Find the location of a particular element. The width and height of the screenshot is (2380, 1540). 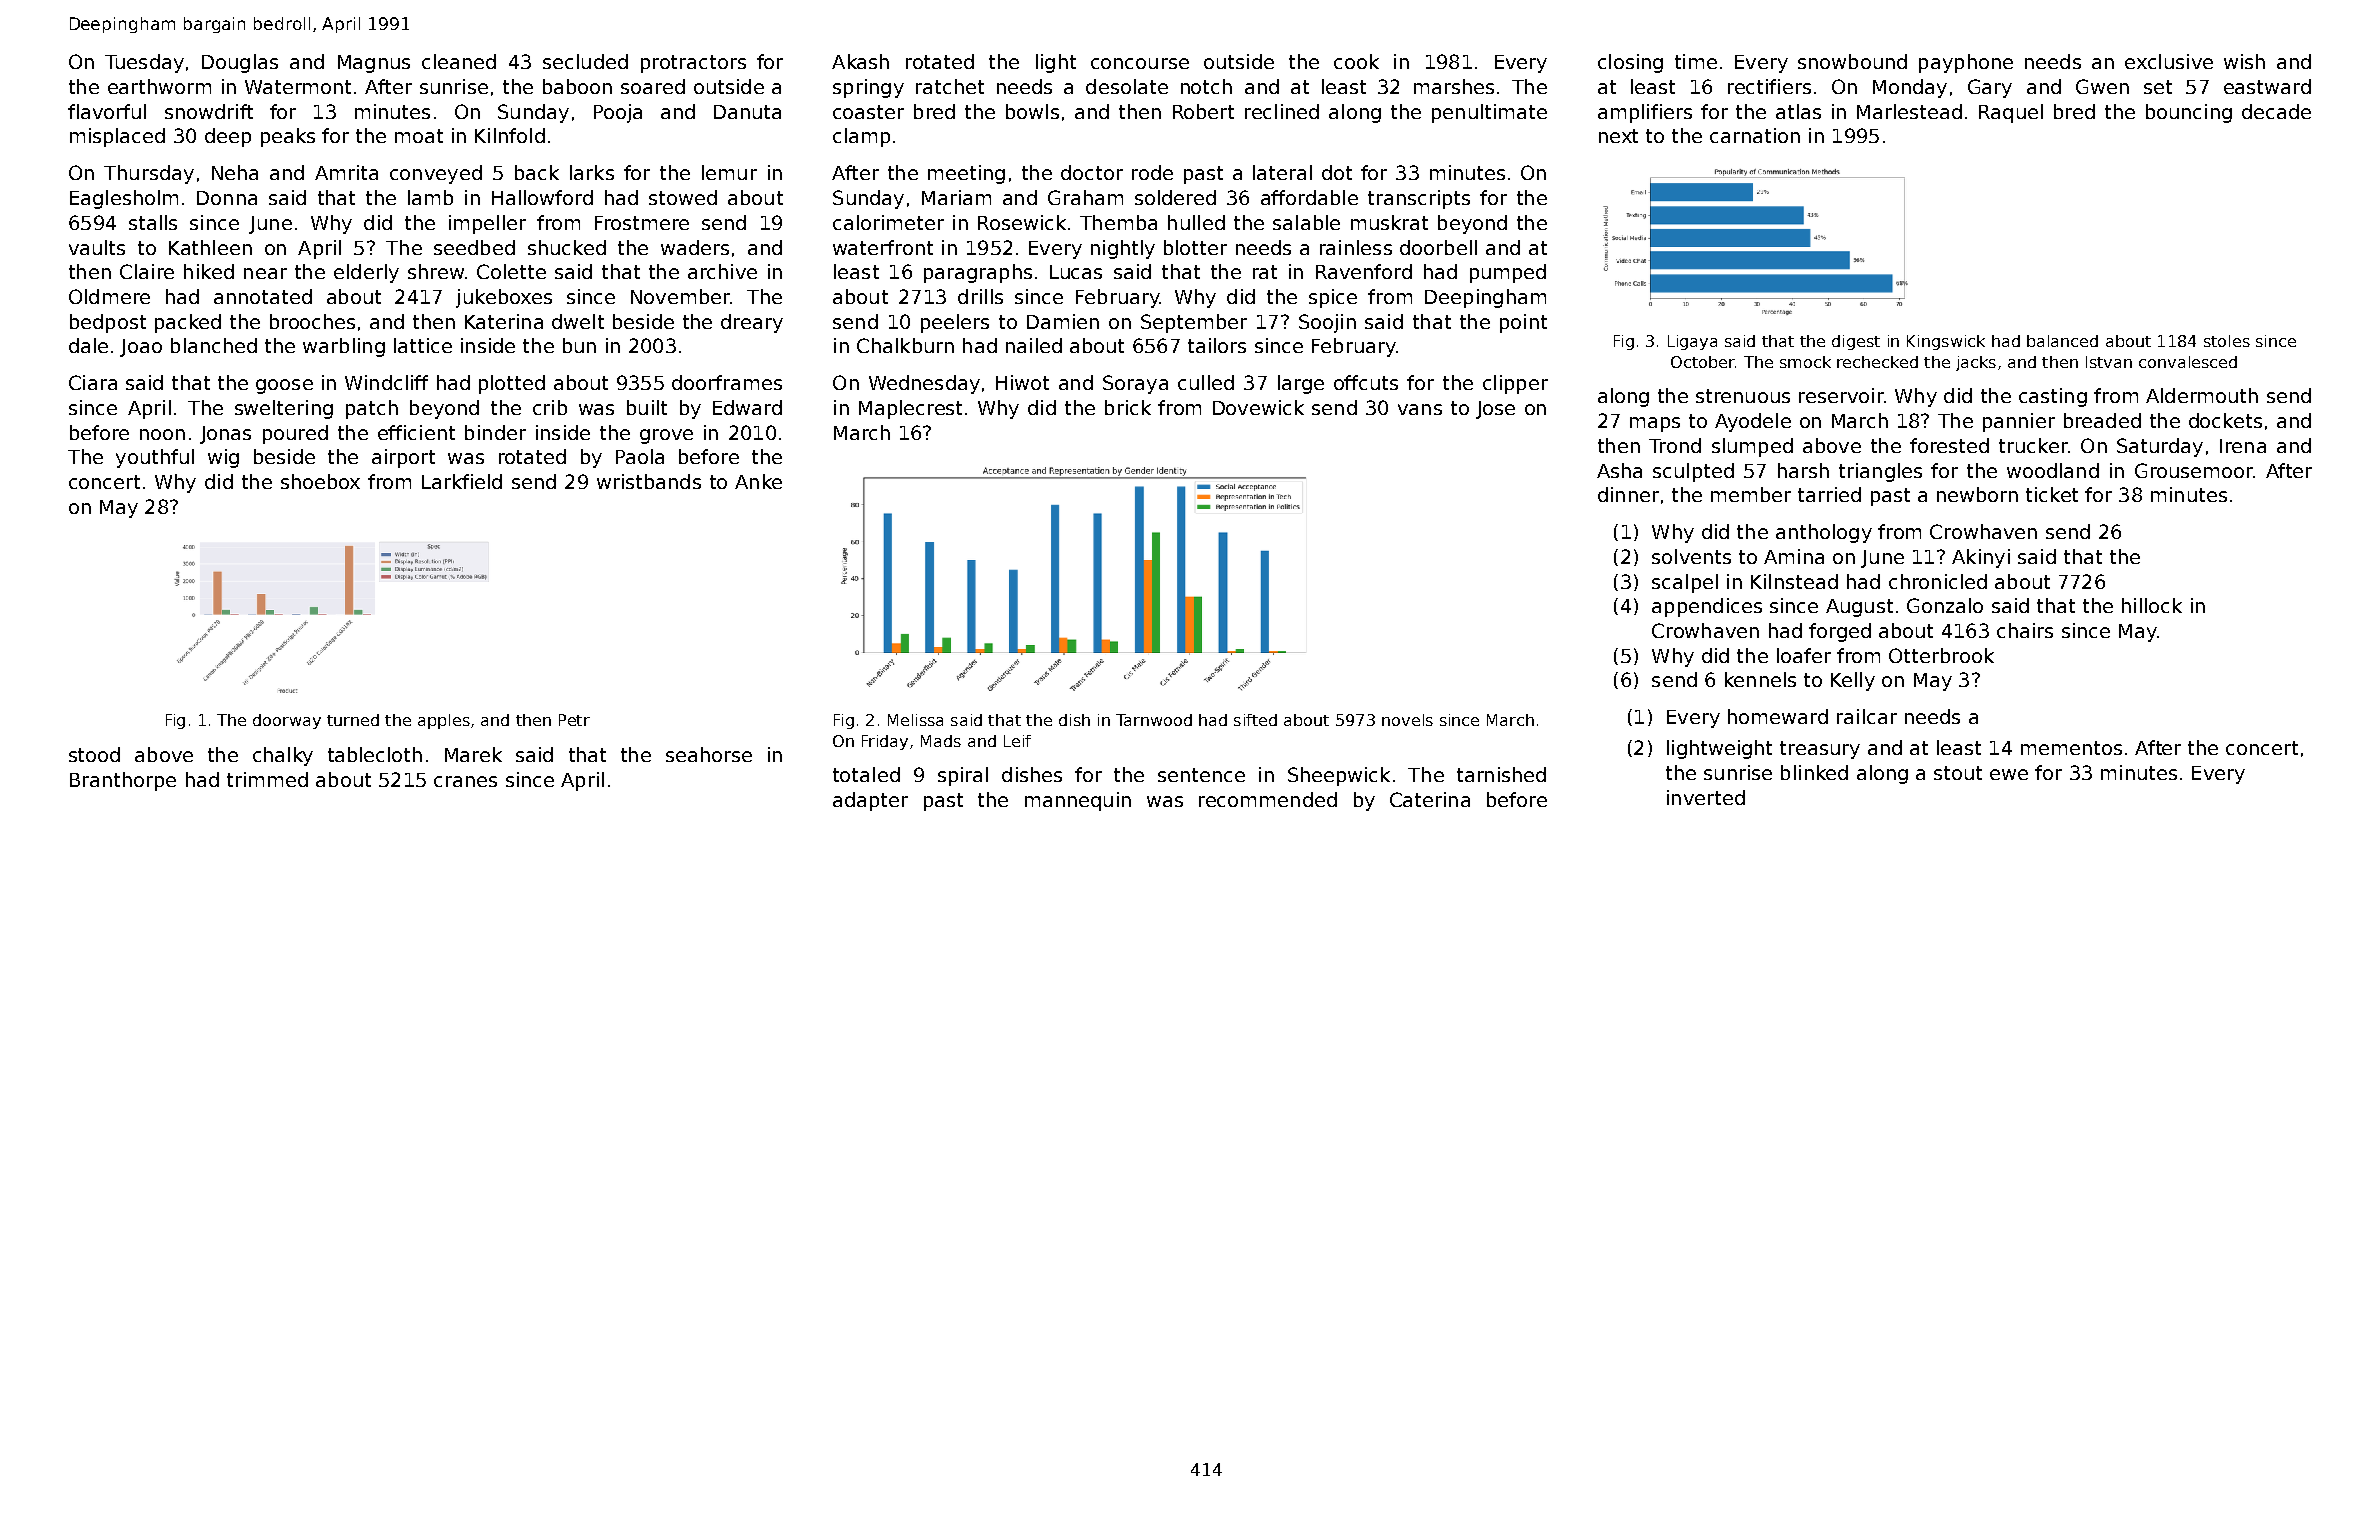

wish is located at coordinates (2244, 61).
